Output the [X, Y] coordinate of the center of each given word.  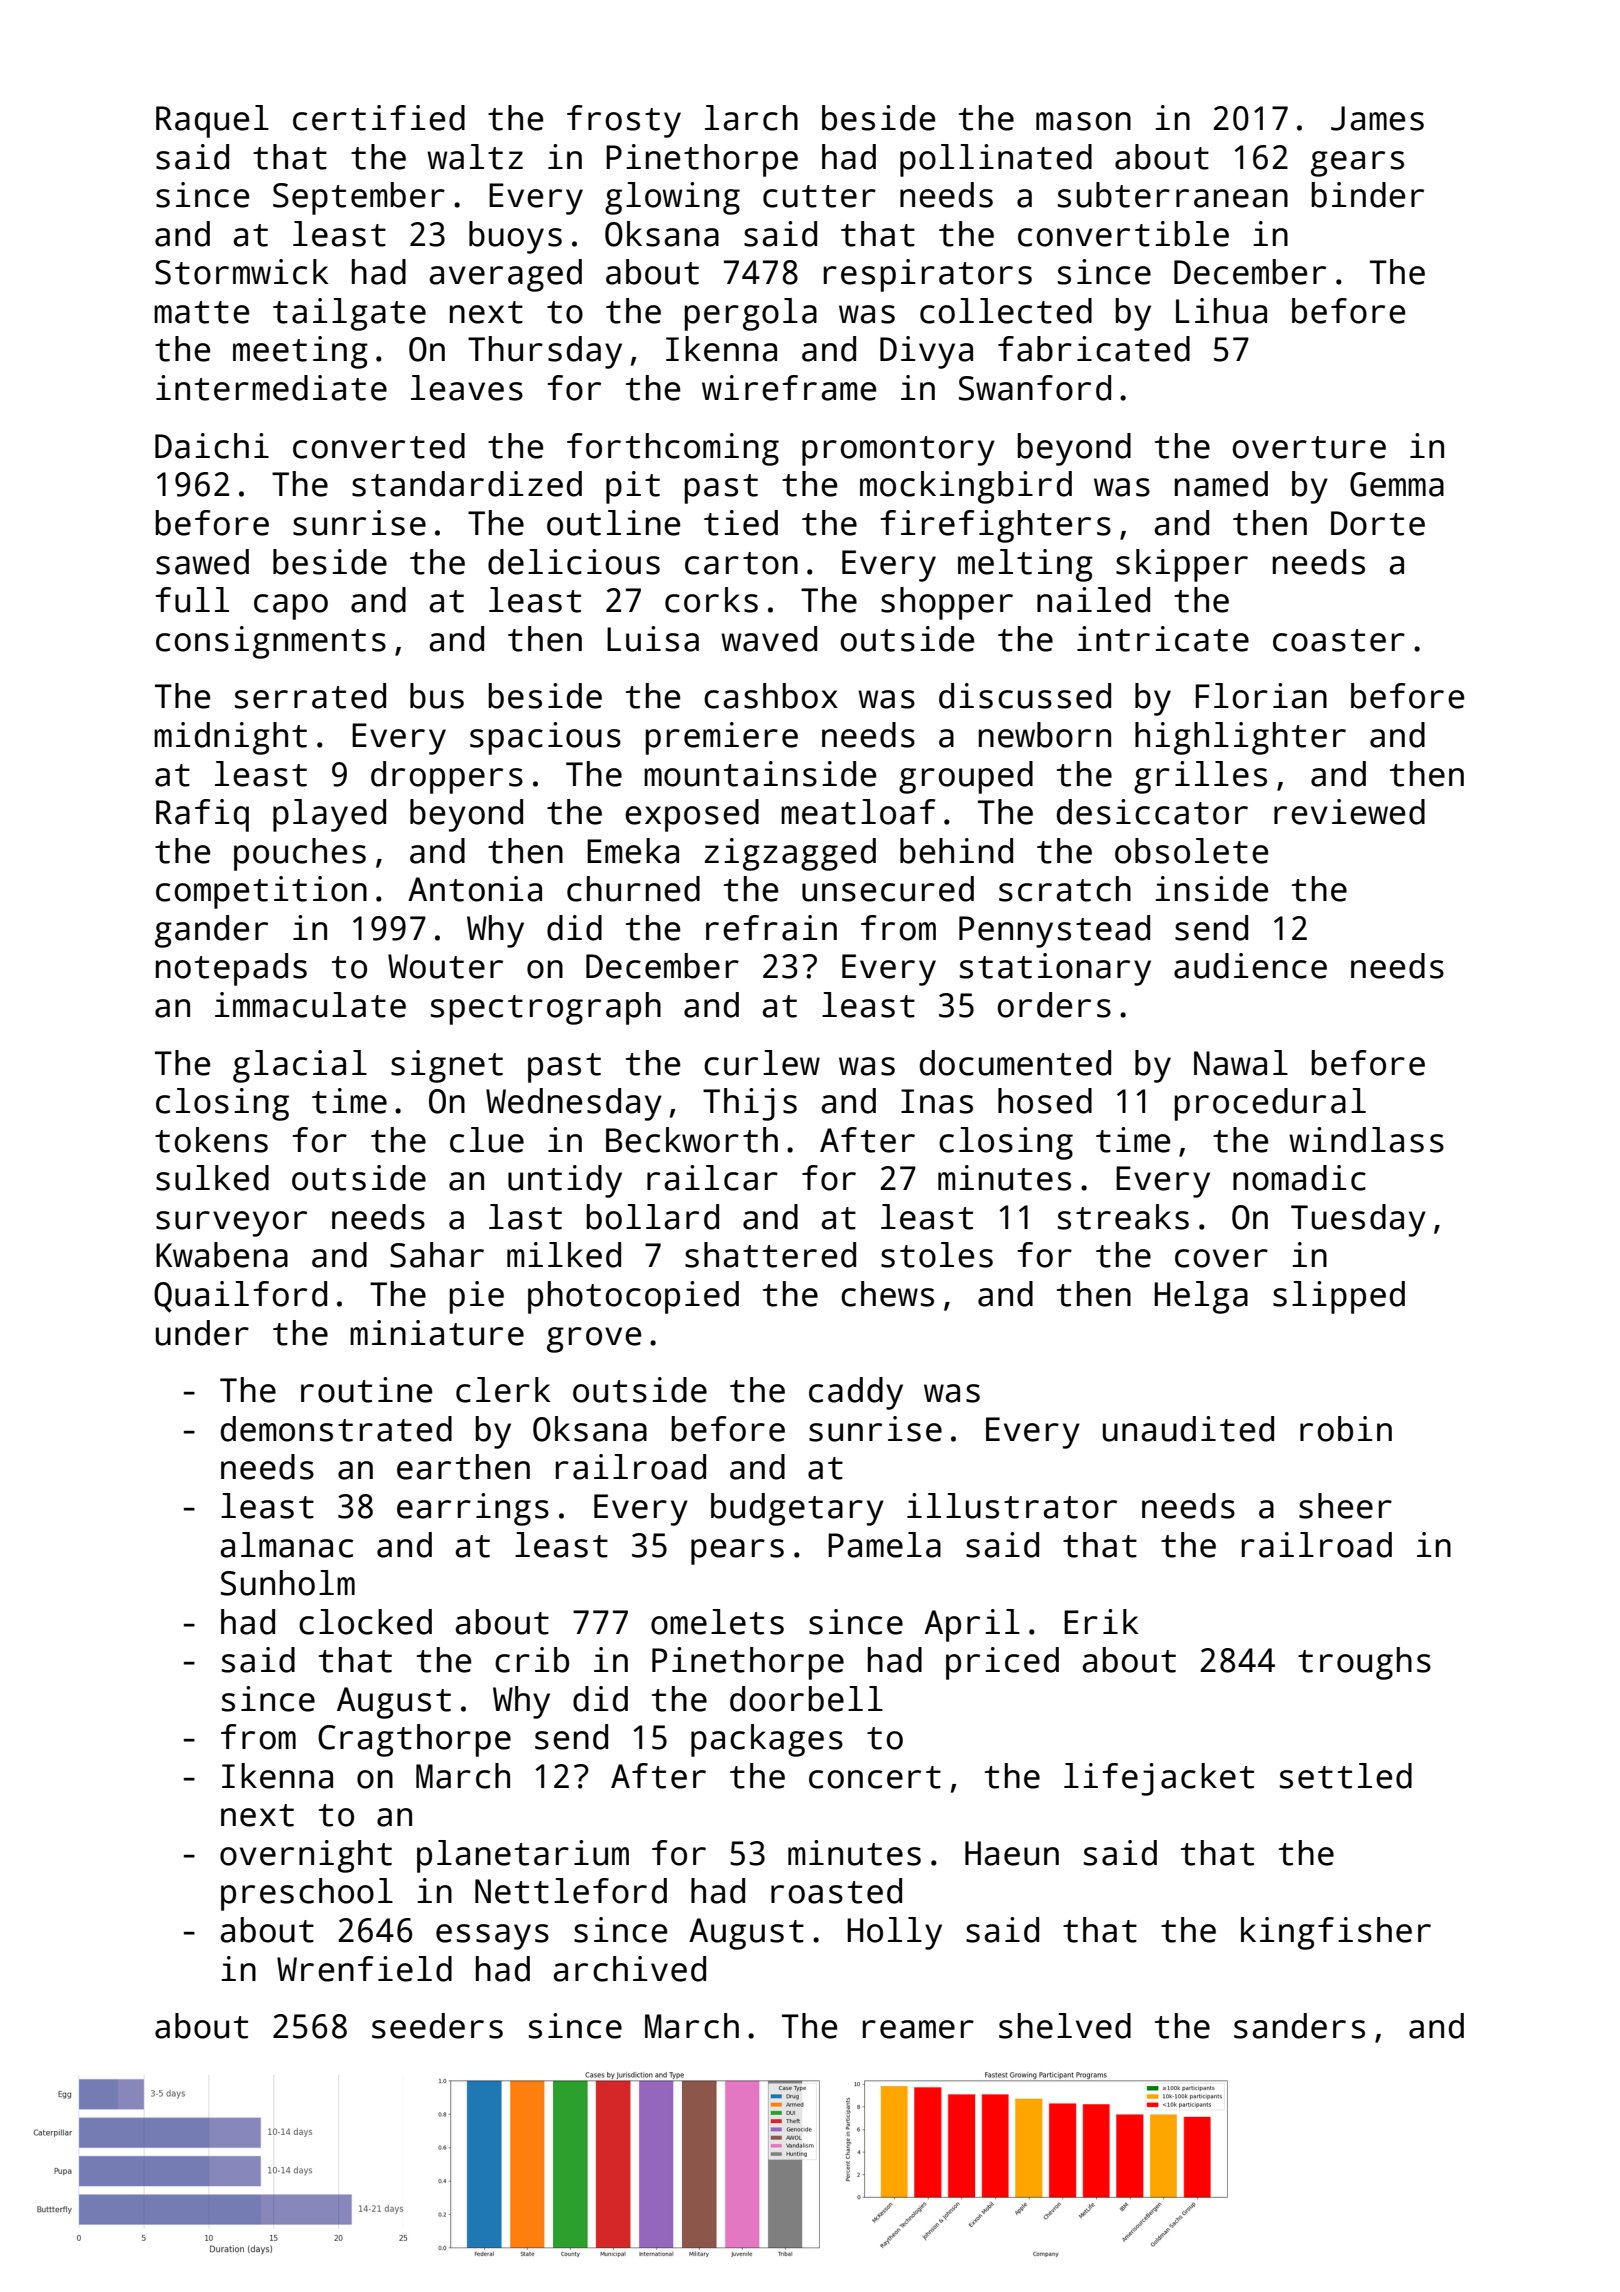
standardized [467, 484]
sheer [1345, 1506]
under [202, 1333]
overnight [306, 1856]
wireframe [789, 388]
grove [594, 1340]
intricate [1163, 639]
